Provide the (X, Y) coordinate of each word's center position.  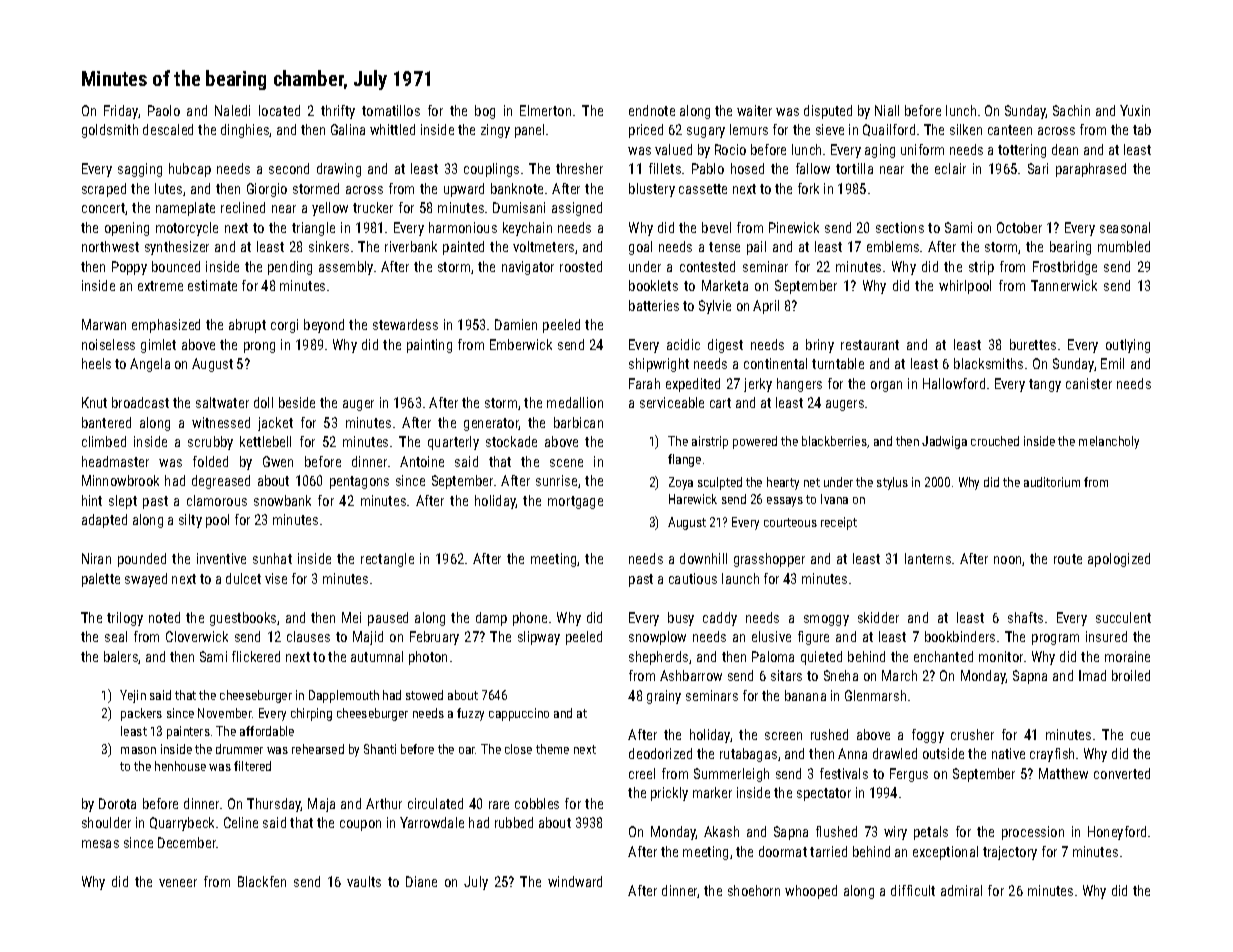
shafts (1025, 617)
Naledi (232, 110)
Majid (368, 638)
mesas (100, 844)
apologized (1119, 560)
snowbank (282, 500)
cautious (693, 578)
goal (640, 248)
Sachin (1071, 110)
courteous (790, 522)
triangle (313, 229)
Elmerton (545, 110)
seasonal (1125, 227)
